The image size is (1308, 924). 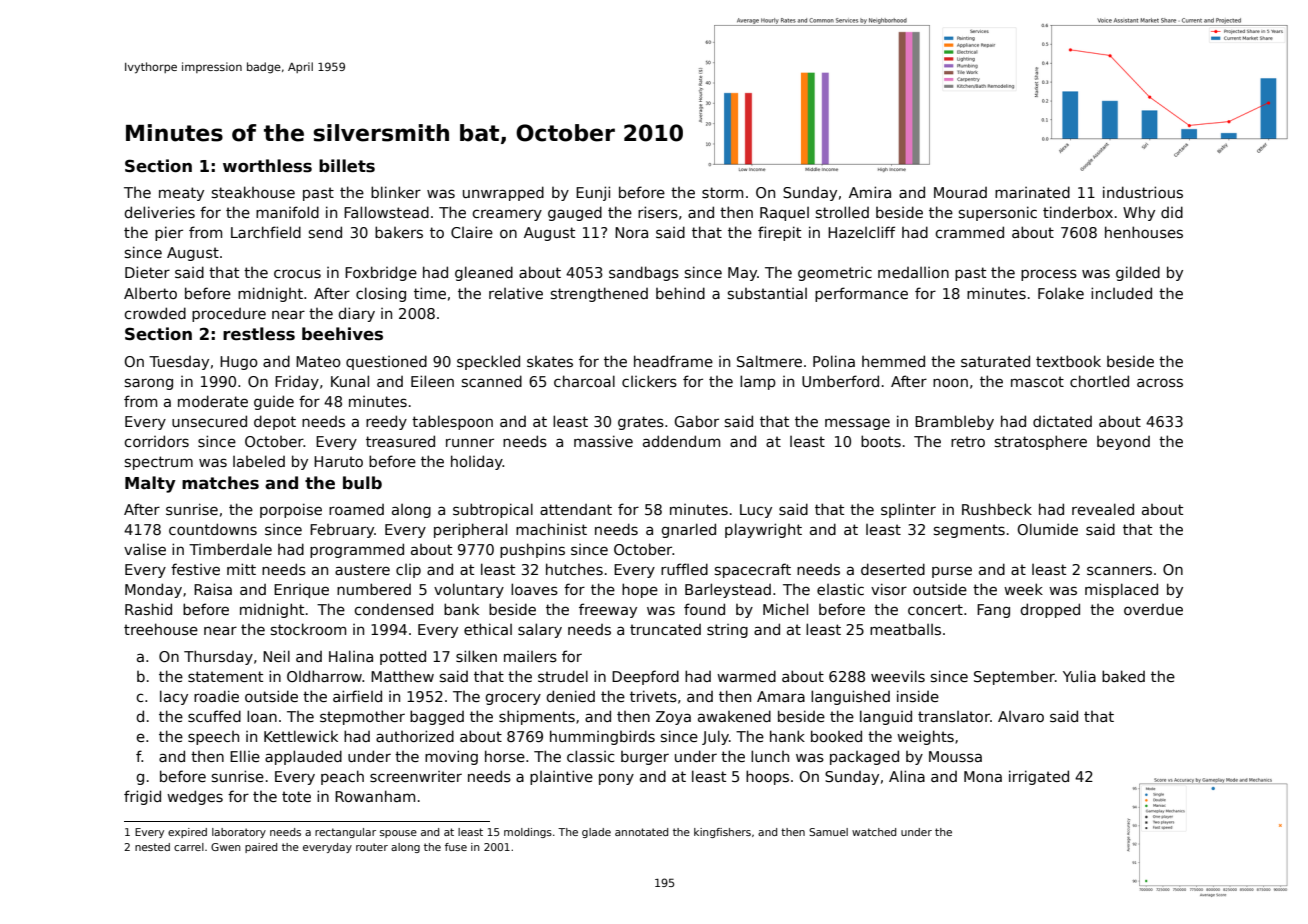 I want to click on paired, so click(x=261, y=848).
